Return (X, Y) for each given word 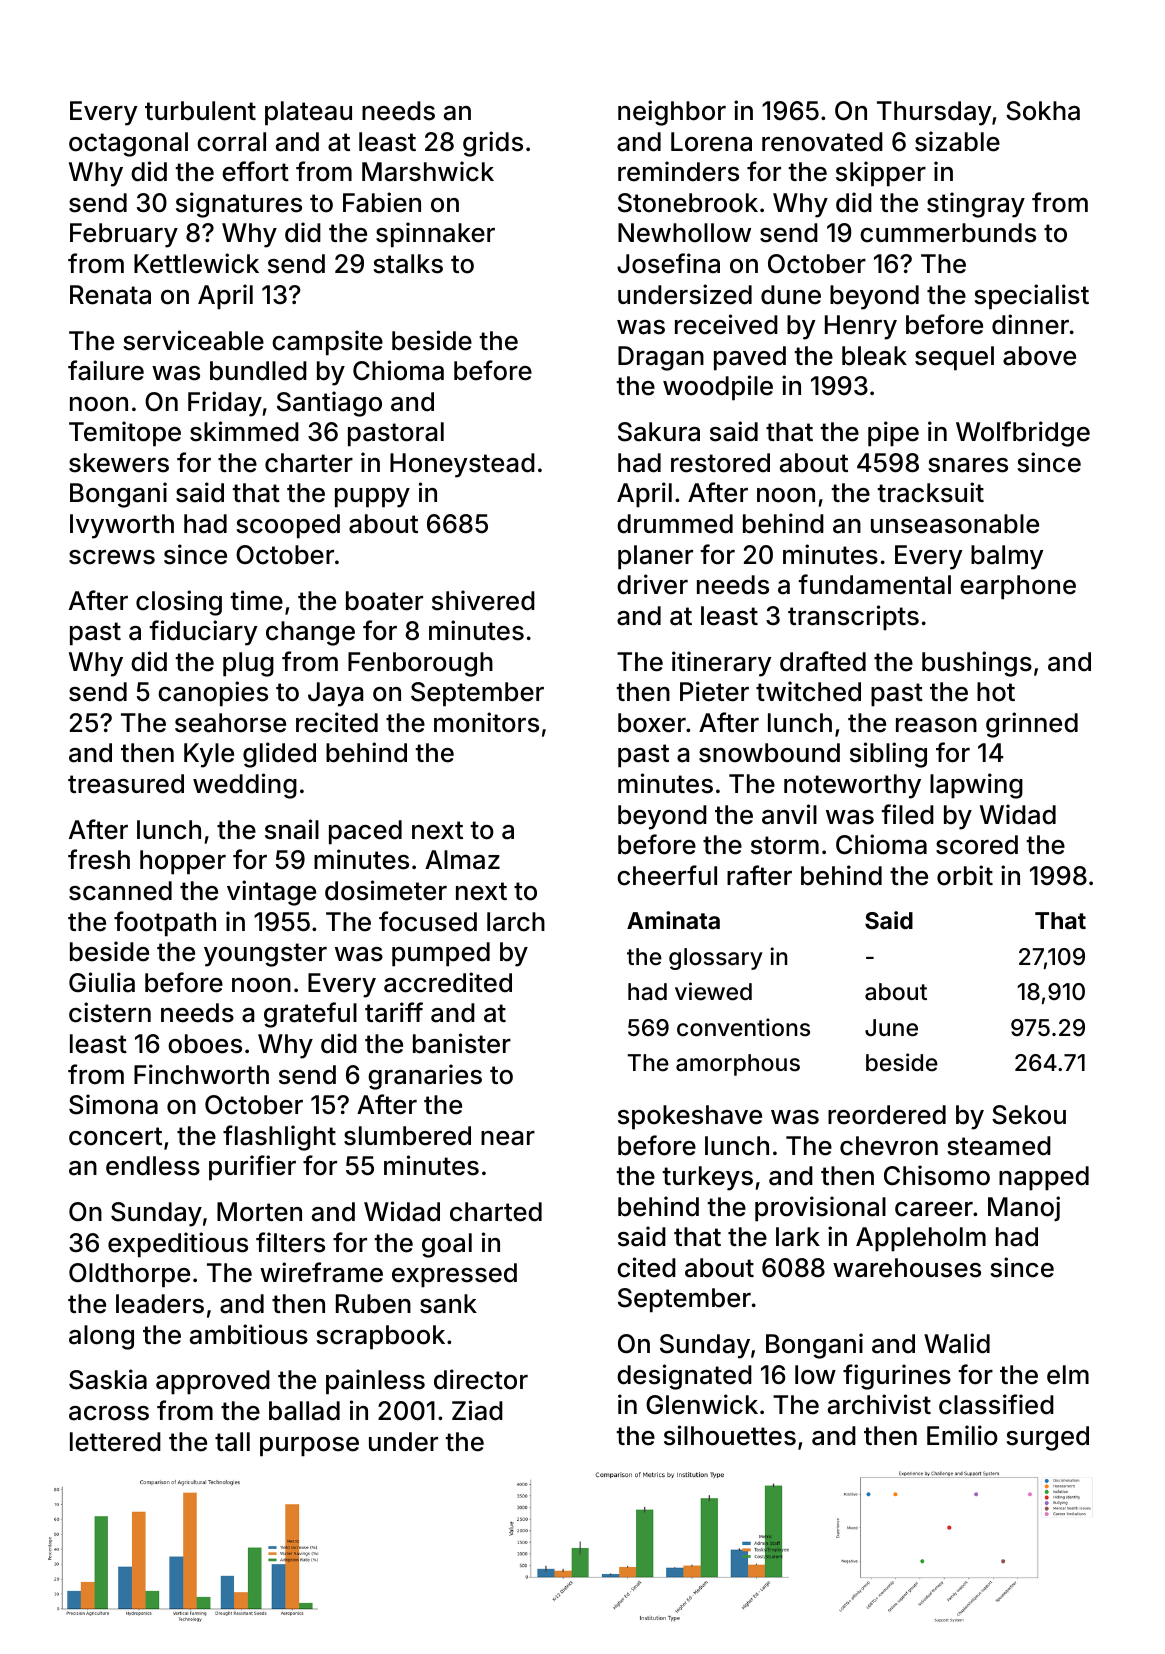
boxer (652, 723)
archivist (879, 1404)
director (481, 1379)
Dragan (661, 358)
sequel (954, 358)
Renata (110, 295)
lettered (115, 1442)
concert (115, 1136)
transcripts (853, 618)
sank (448, 1304)
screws (112, 557)
